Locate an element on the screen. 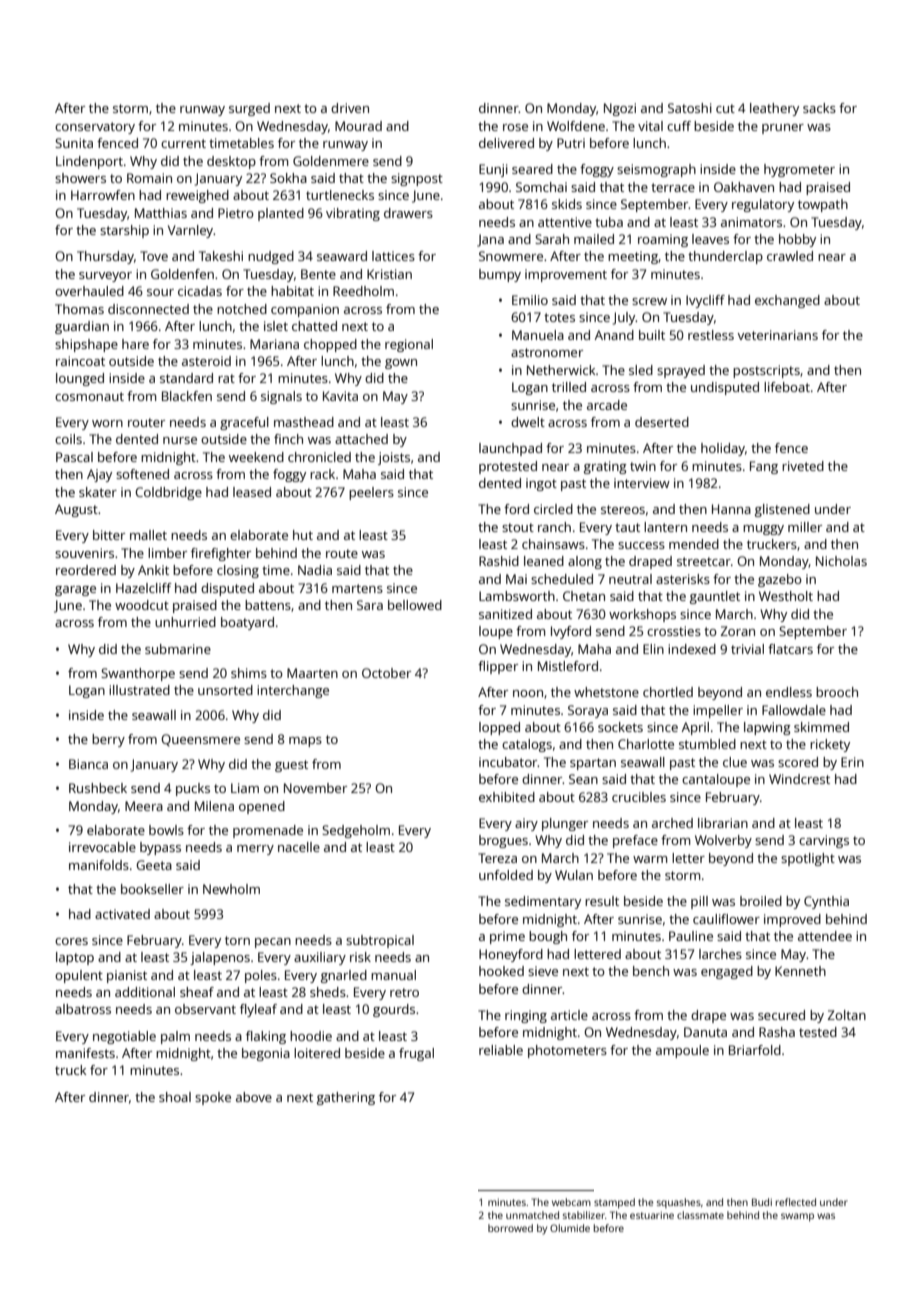 The width and height of the screenshot is (924, 1308). nurse is located at coordinates (180, 440).
